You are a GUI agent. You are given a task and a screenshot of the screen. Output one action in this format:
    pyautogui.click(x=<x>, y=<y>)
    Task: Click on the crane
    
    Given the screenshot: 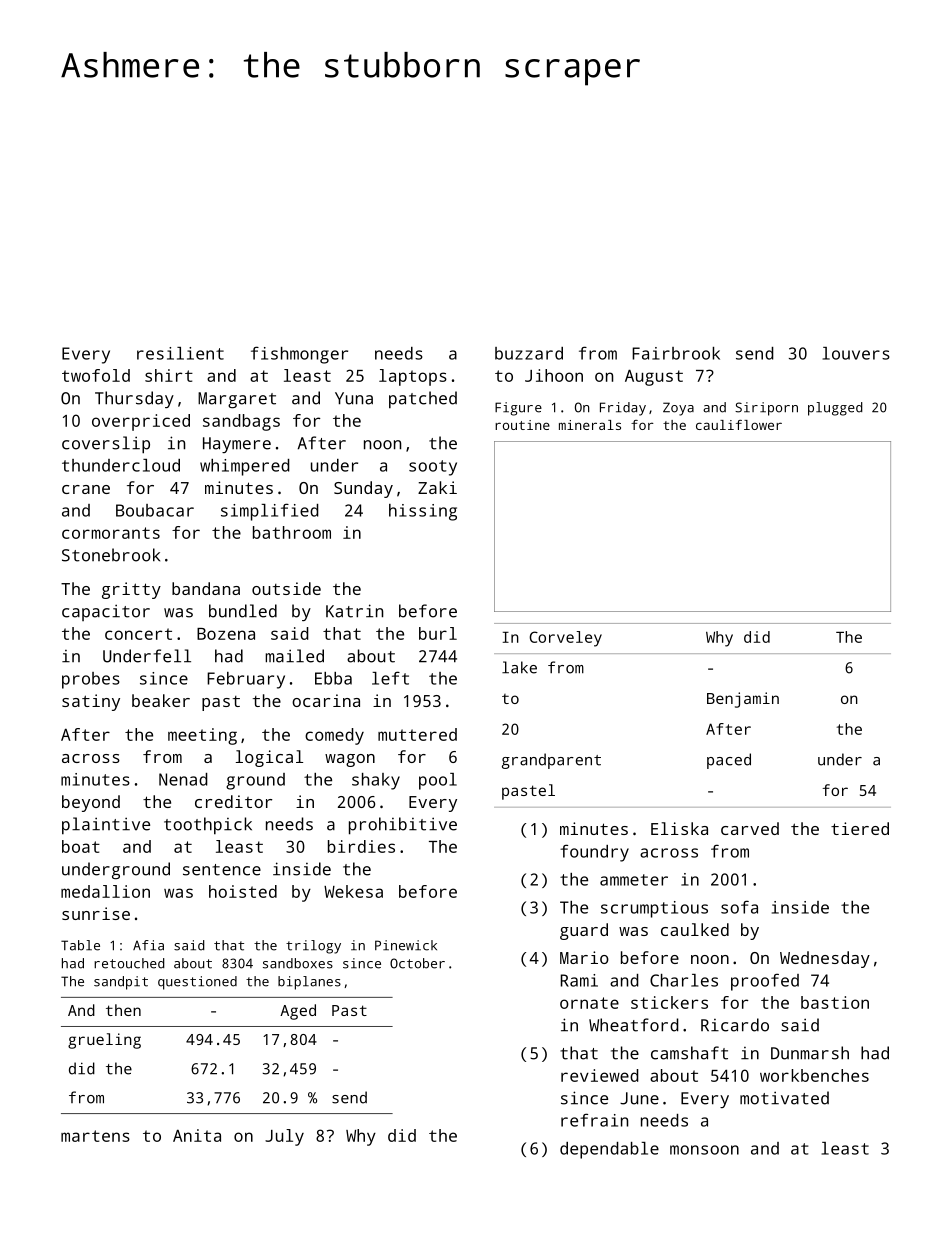 What is the action you would take?
    pyautogui.click(x=86, y=489)
